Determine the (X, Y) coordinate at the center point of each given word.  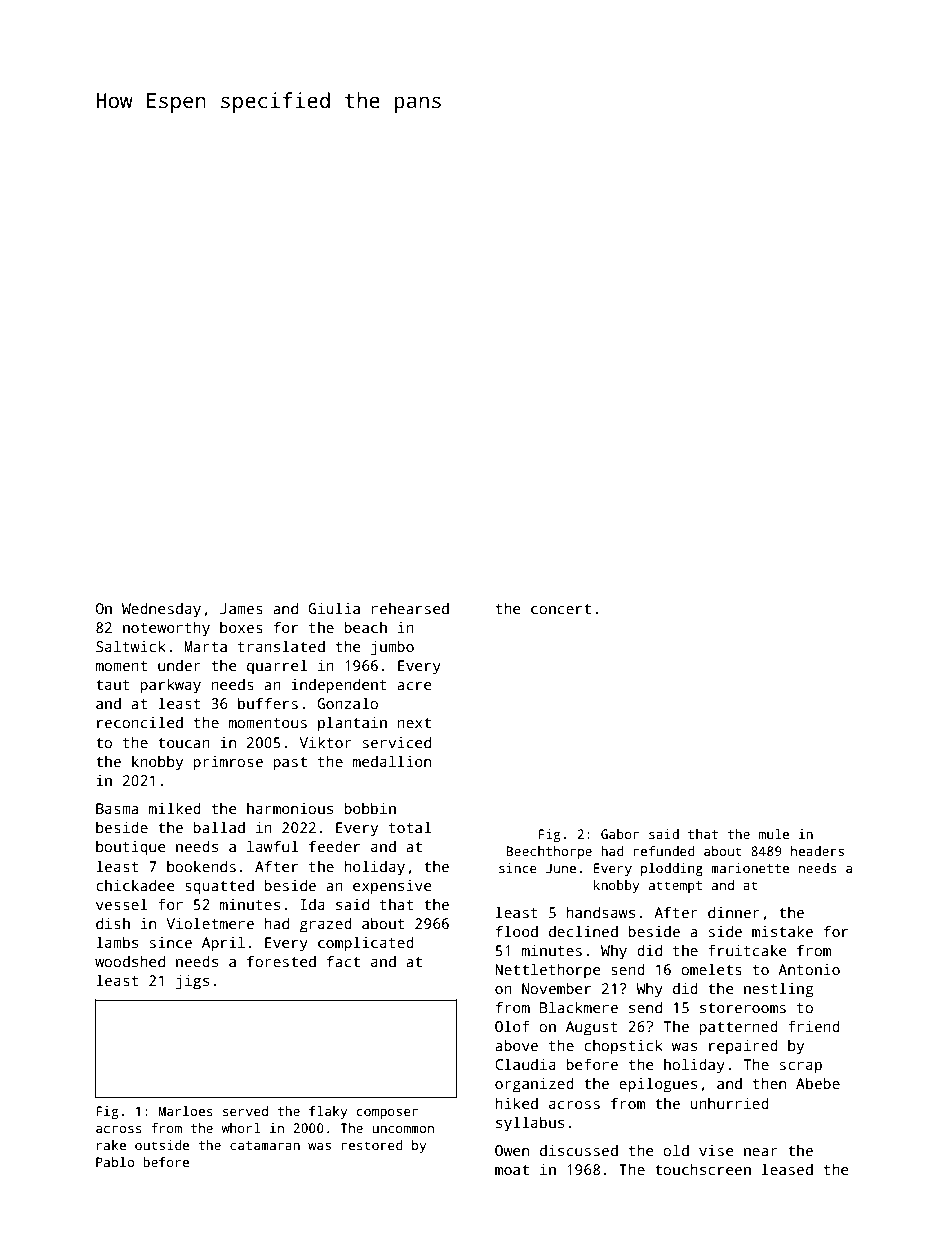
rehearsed (410, 608)
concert (561, 609)
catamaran (265, 1145)
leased (787, 1169)
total (410, 827)
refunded (664, 851)
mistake (782, 931)
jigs (192, 982)
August (592, 1028)
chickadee (135, 885)
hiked (516, 1103)
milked (175, 808)
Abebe (818, 1083)
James (241, 608)
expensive (392, 887)
